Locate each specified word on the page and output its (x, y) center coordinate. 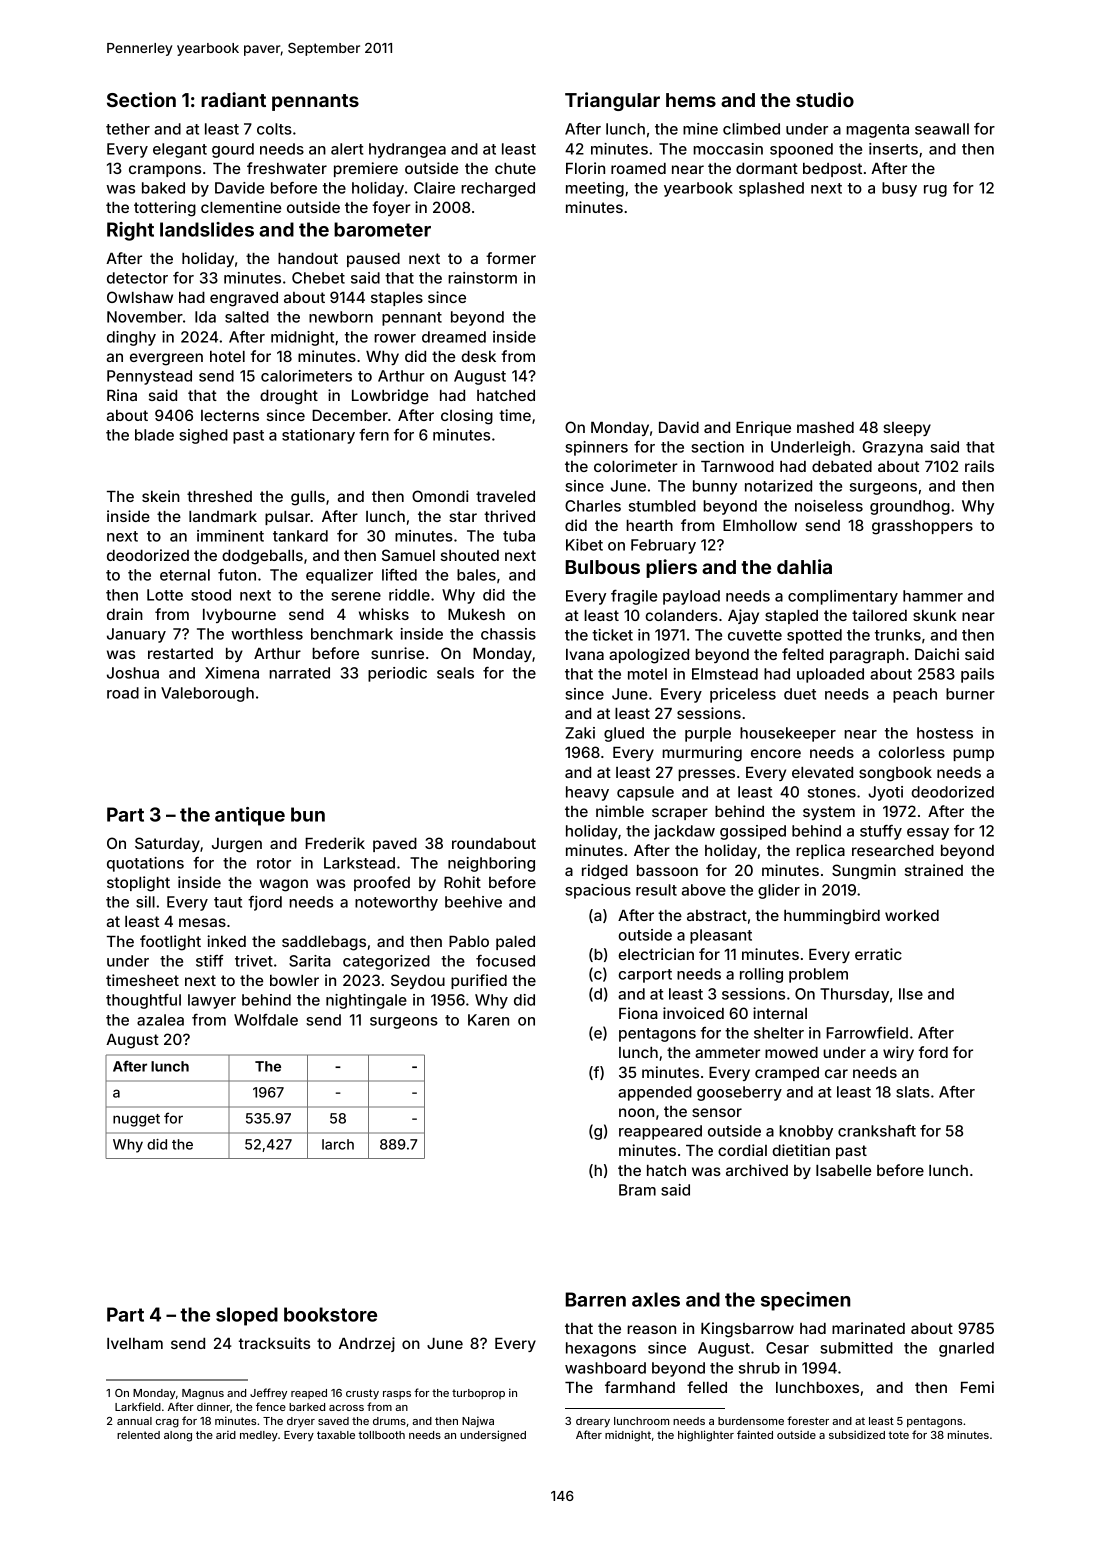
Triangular (612, 101)
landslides (207, 229)
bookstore (330, 1314)
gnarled (966, 1349)
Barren (596, 1299)
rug (935, 191)
